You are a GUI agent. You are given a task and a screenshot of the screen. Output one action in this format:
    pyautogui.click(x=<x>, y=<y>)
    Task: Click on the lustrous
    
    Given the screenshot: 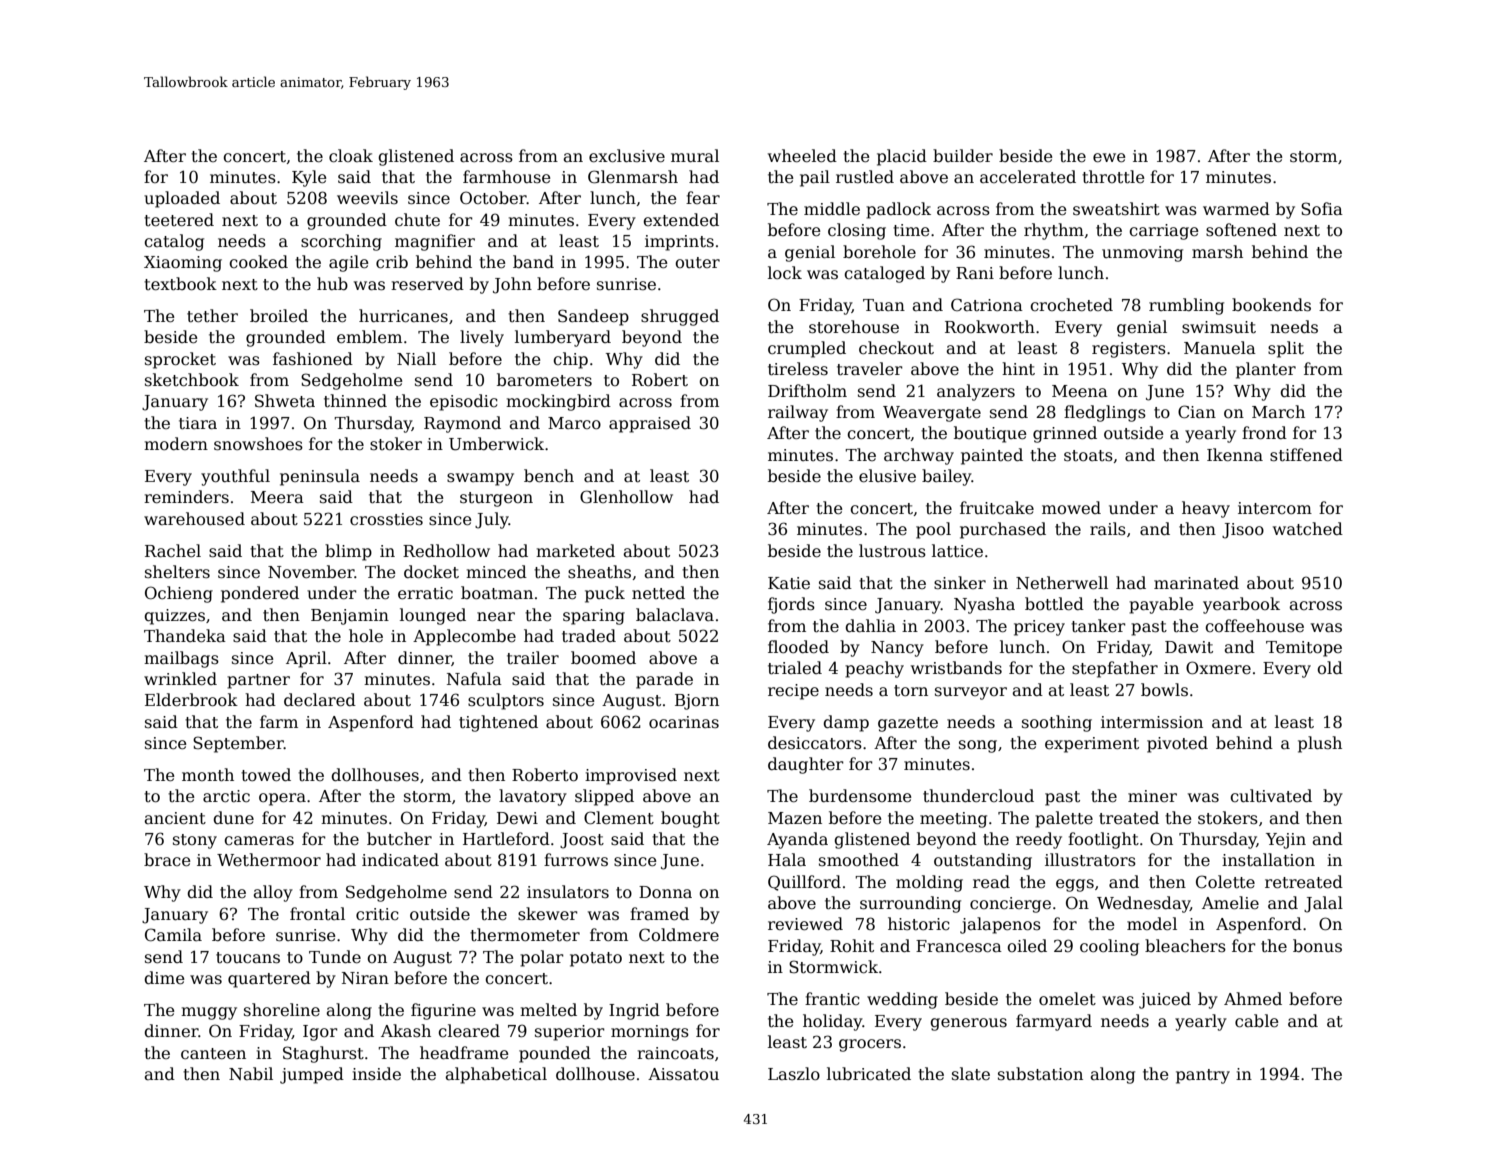 What is the action you would take?
    pyautogui.click(x=892, y=551)
